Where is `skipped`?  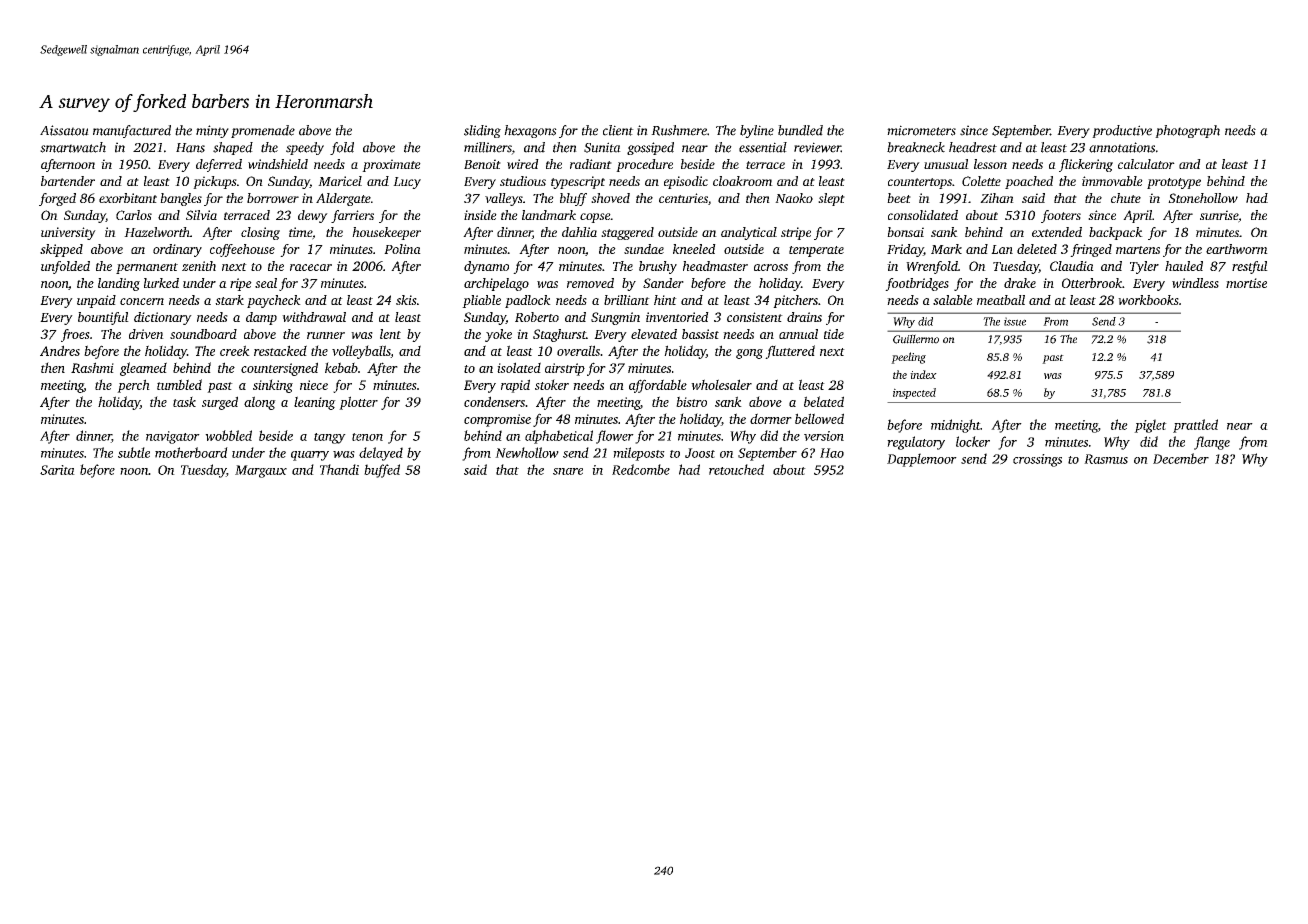 skipped is located at coordinates (61, 250).
